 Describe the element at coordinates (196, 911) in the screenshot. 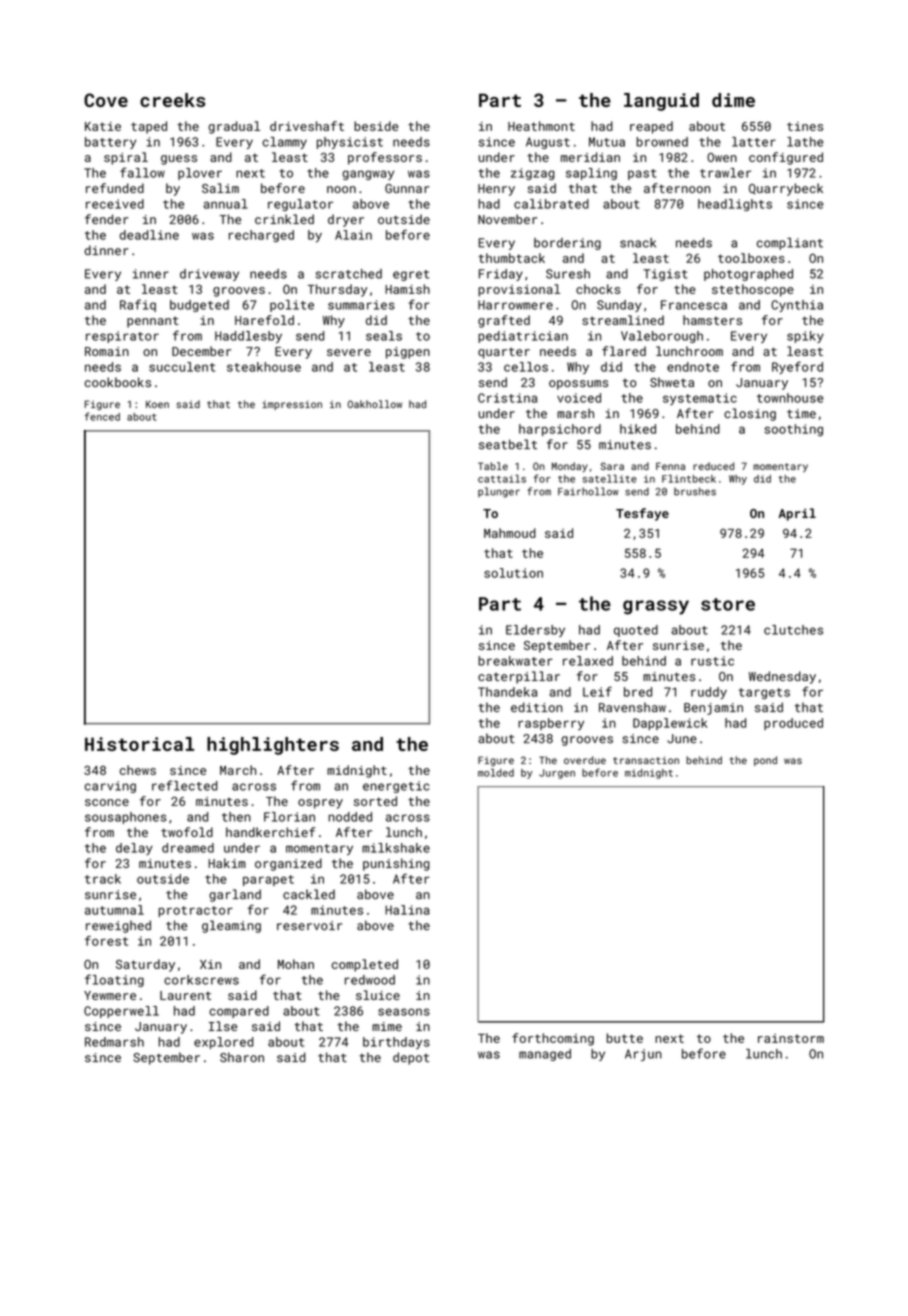

I see `protractor` at that location.
